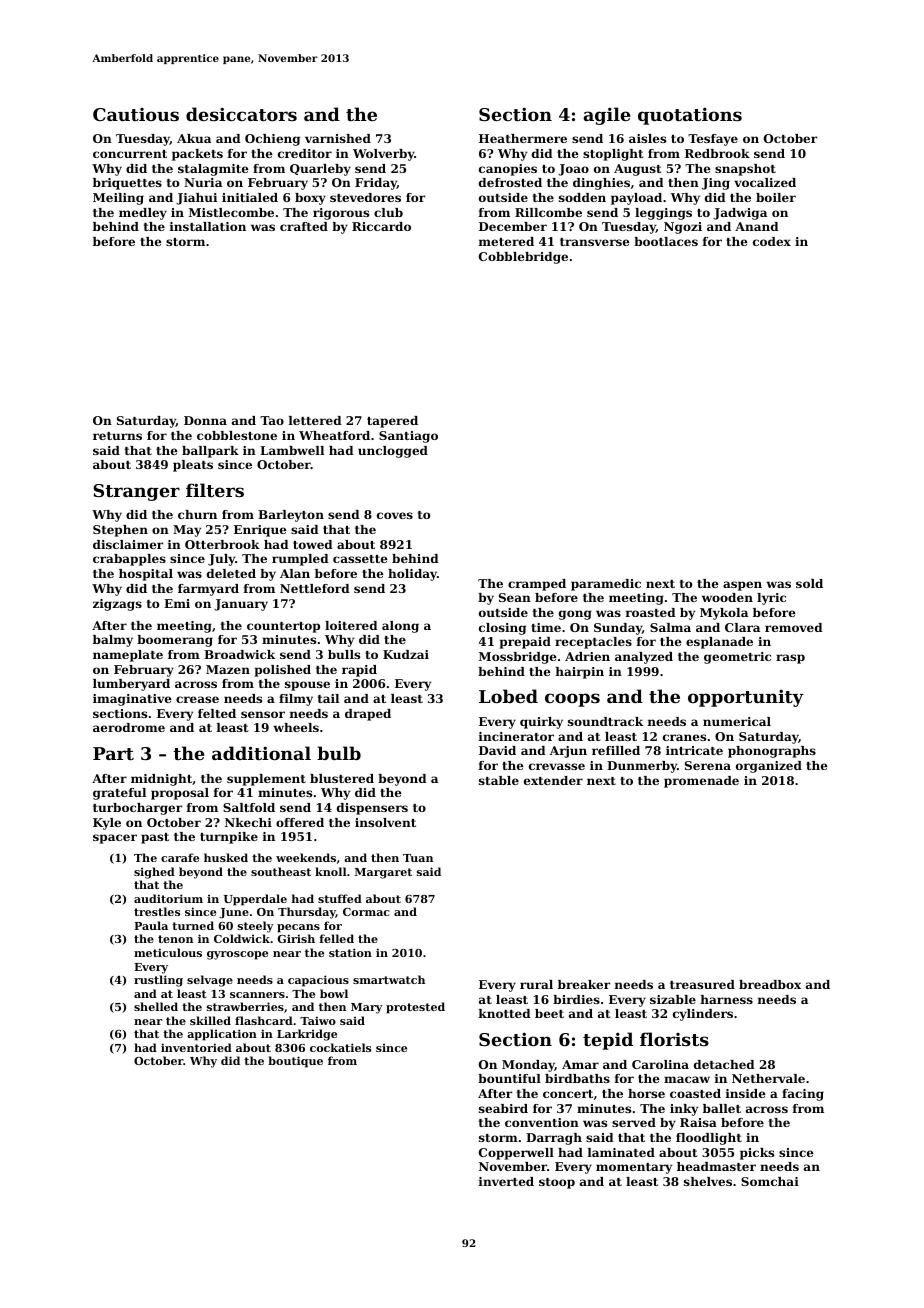 The image size is (924, 1308). I want to click on desiccators, so click(241, 114).
